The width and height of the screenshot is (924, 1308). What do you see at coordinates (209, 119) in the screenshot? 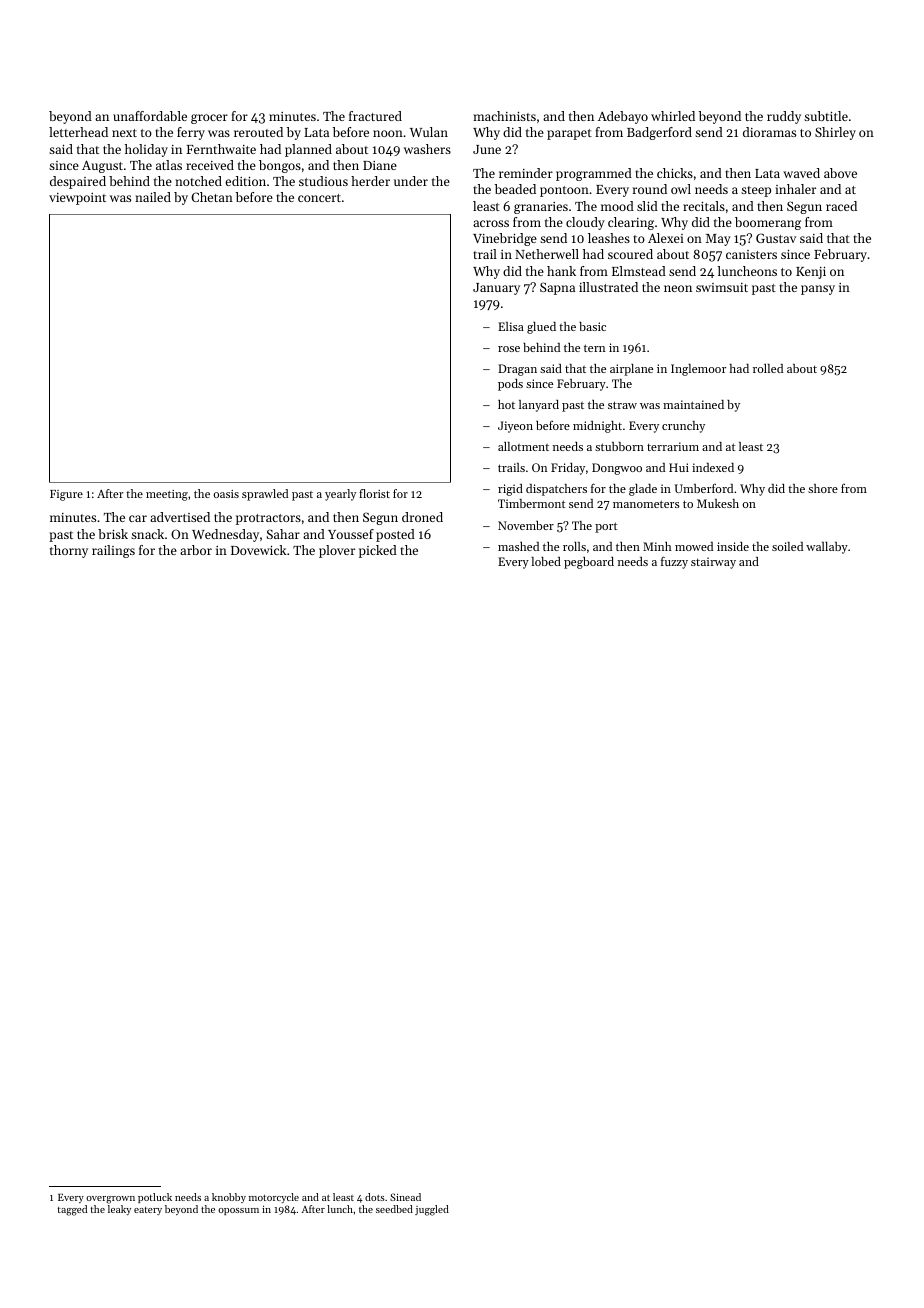
I see `grocer` at bounding box center [209, 119].
